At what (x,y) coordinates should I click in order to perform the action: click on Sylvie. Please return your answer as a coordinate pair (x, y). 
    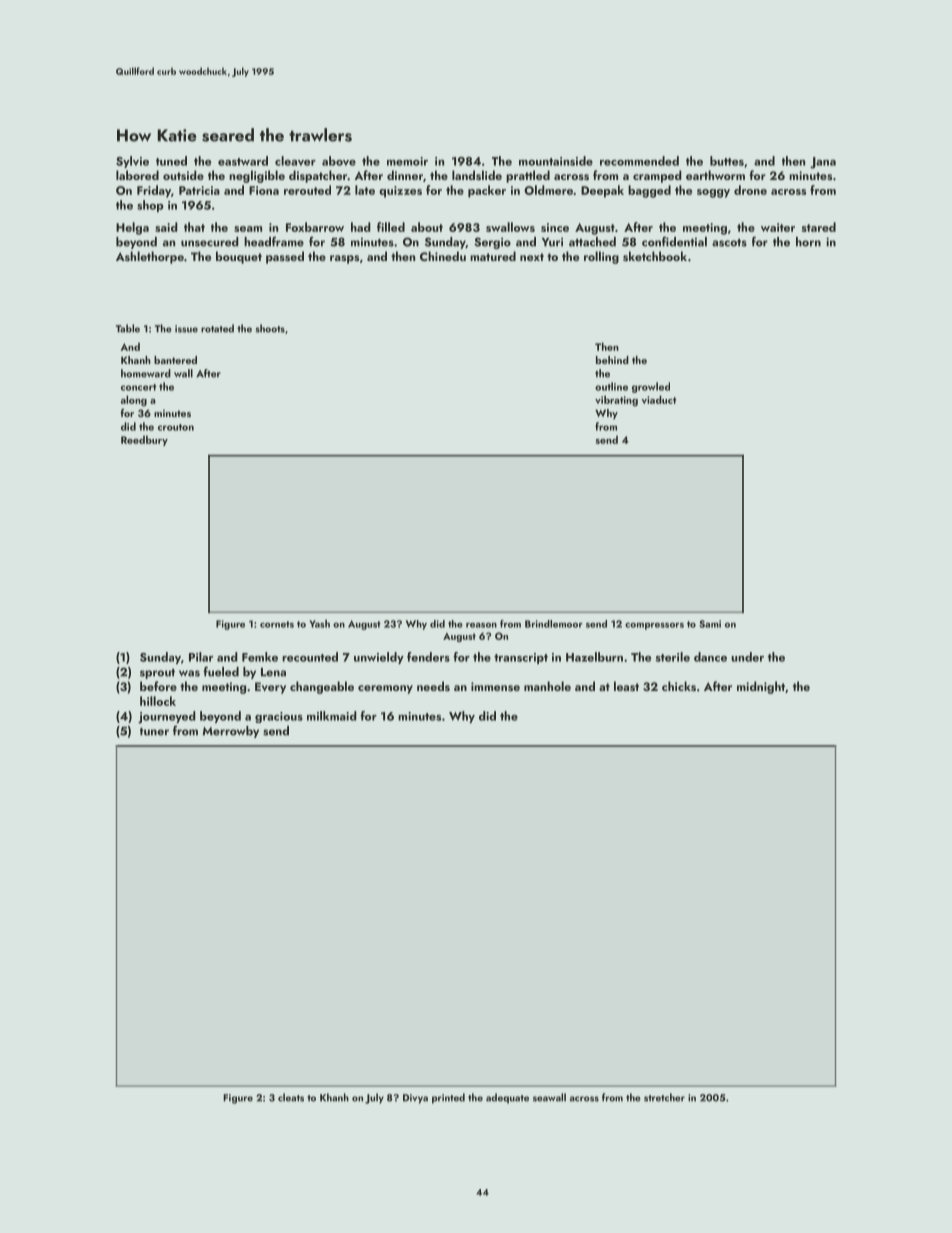
    Looking at the image, I should click on (132, 162).
